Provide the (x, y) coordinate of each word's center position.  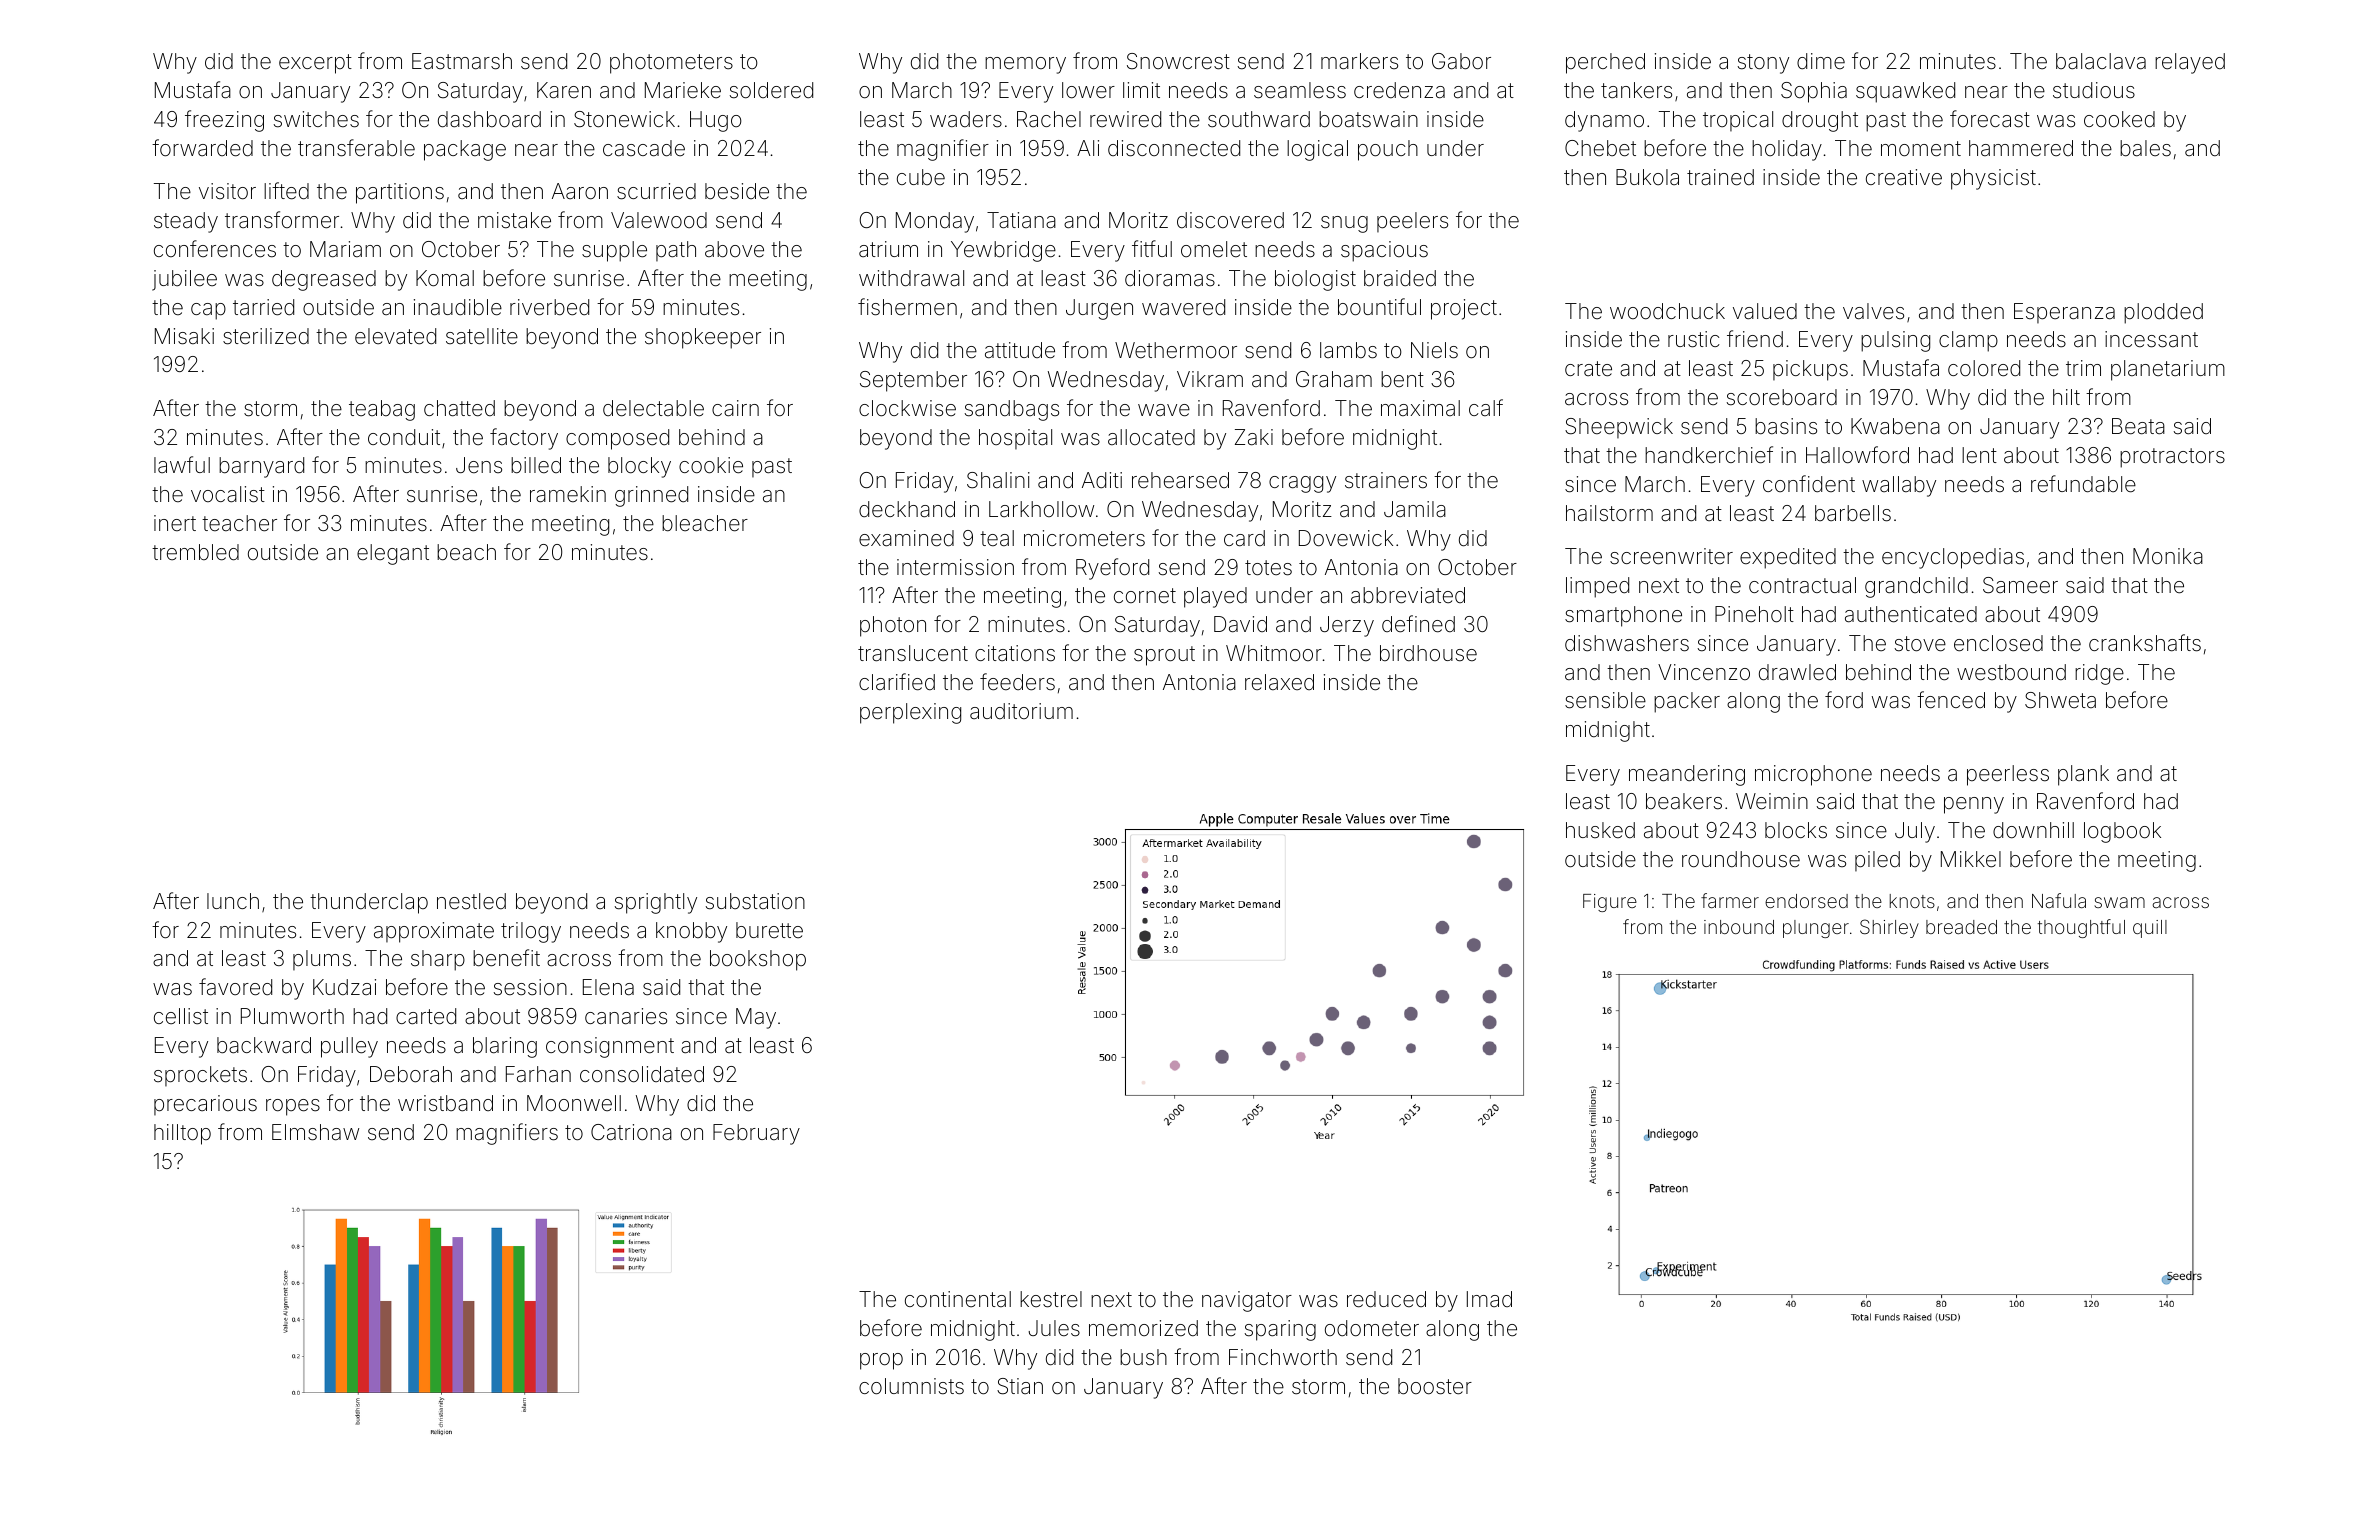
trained (1720, 177)
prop (881, 1361)
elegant (393, 554)
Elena (608, 987)
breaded (1961, 927)
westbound (2011, 672)
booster (1435, 1386)
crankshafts (2145, 643)
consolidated (642, 1074)
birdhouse (1428, 653)
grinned (651, 496)
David (1240, 624)
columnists (911, 1386)
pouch (1388, 150)
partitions (400, 193)
